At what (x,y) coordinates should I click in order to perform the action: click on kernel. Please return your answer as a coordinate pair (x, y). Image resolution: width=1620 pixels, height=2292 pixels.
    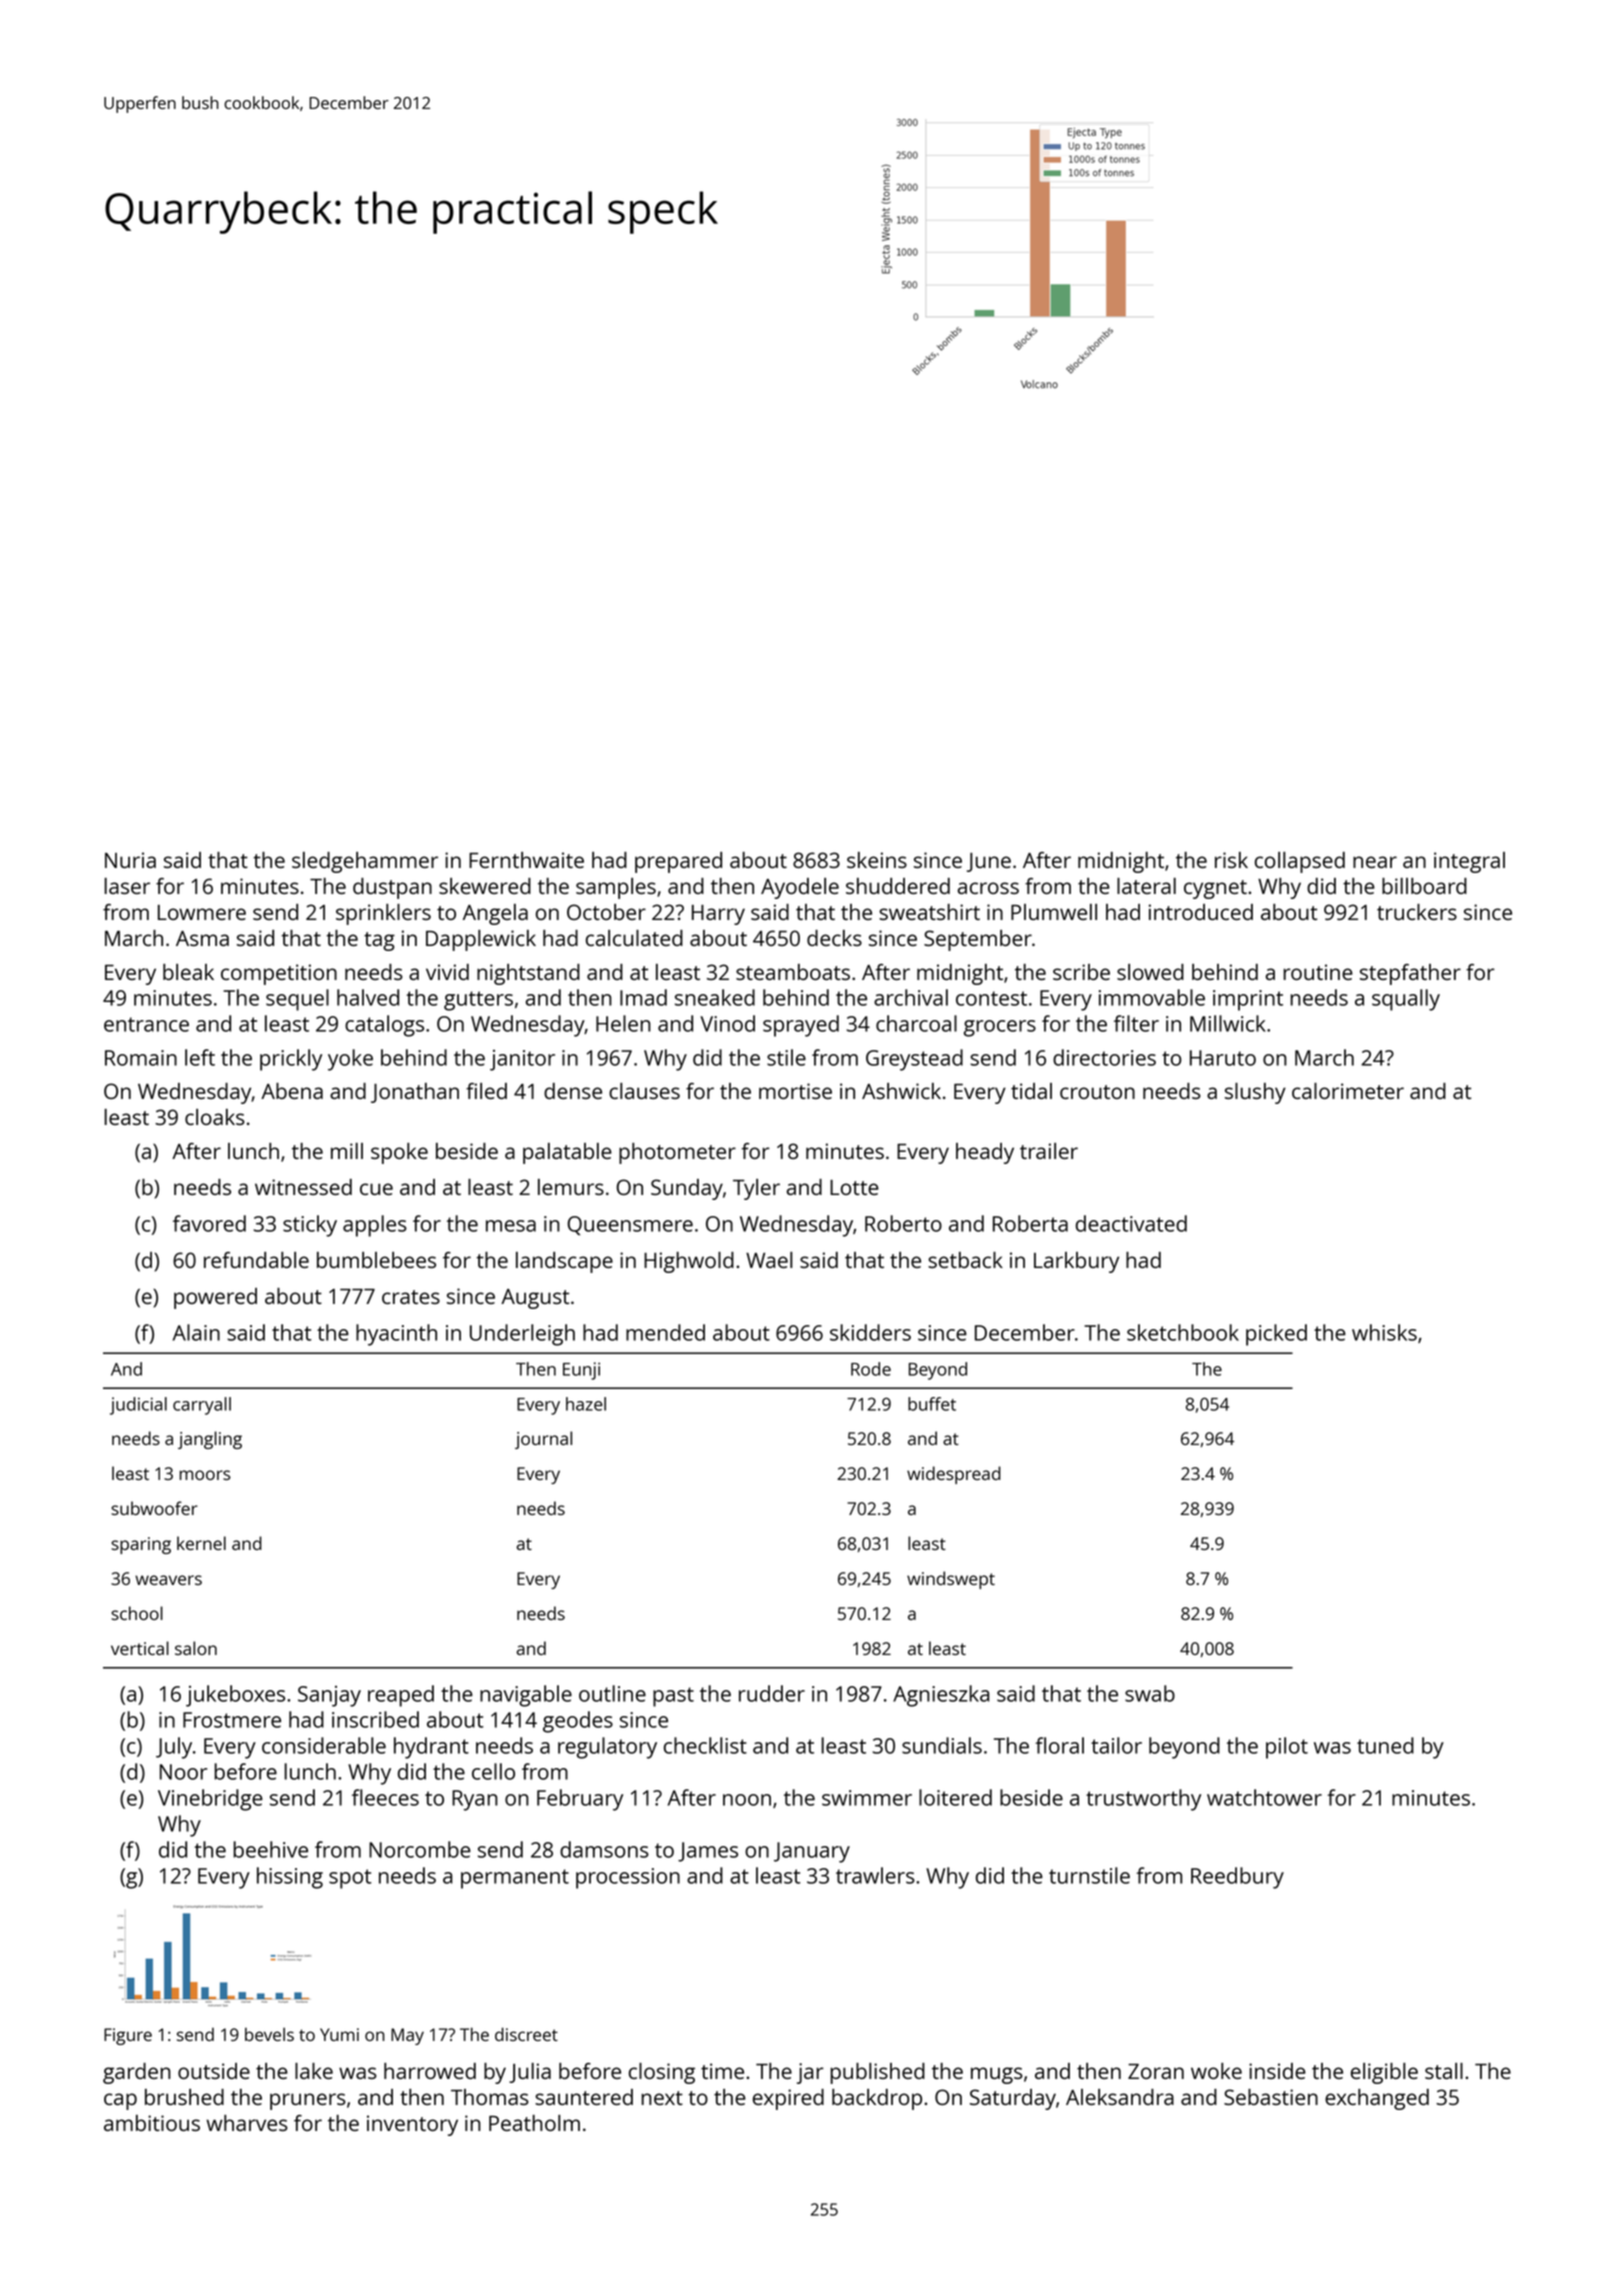
    Looking at the image, I should click on (201, 1543).
